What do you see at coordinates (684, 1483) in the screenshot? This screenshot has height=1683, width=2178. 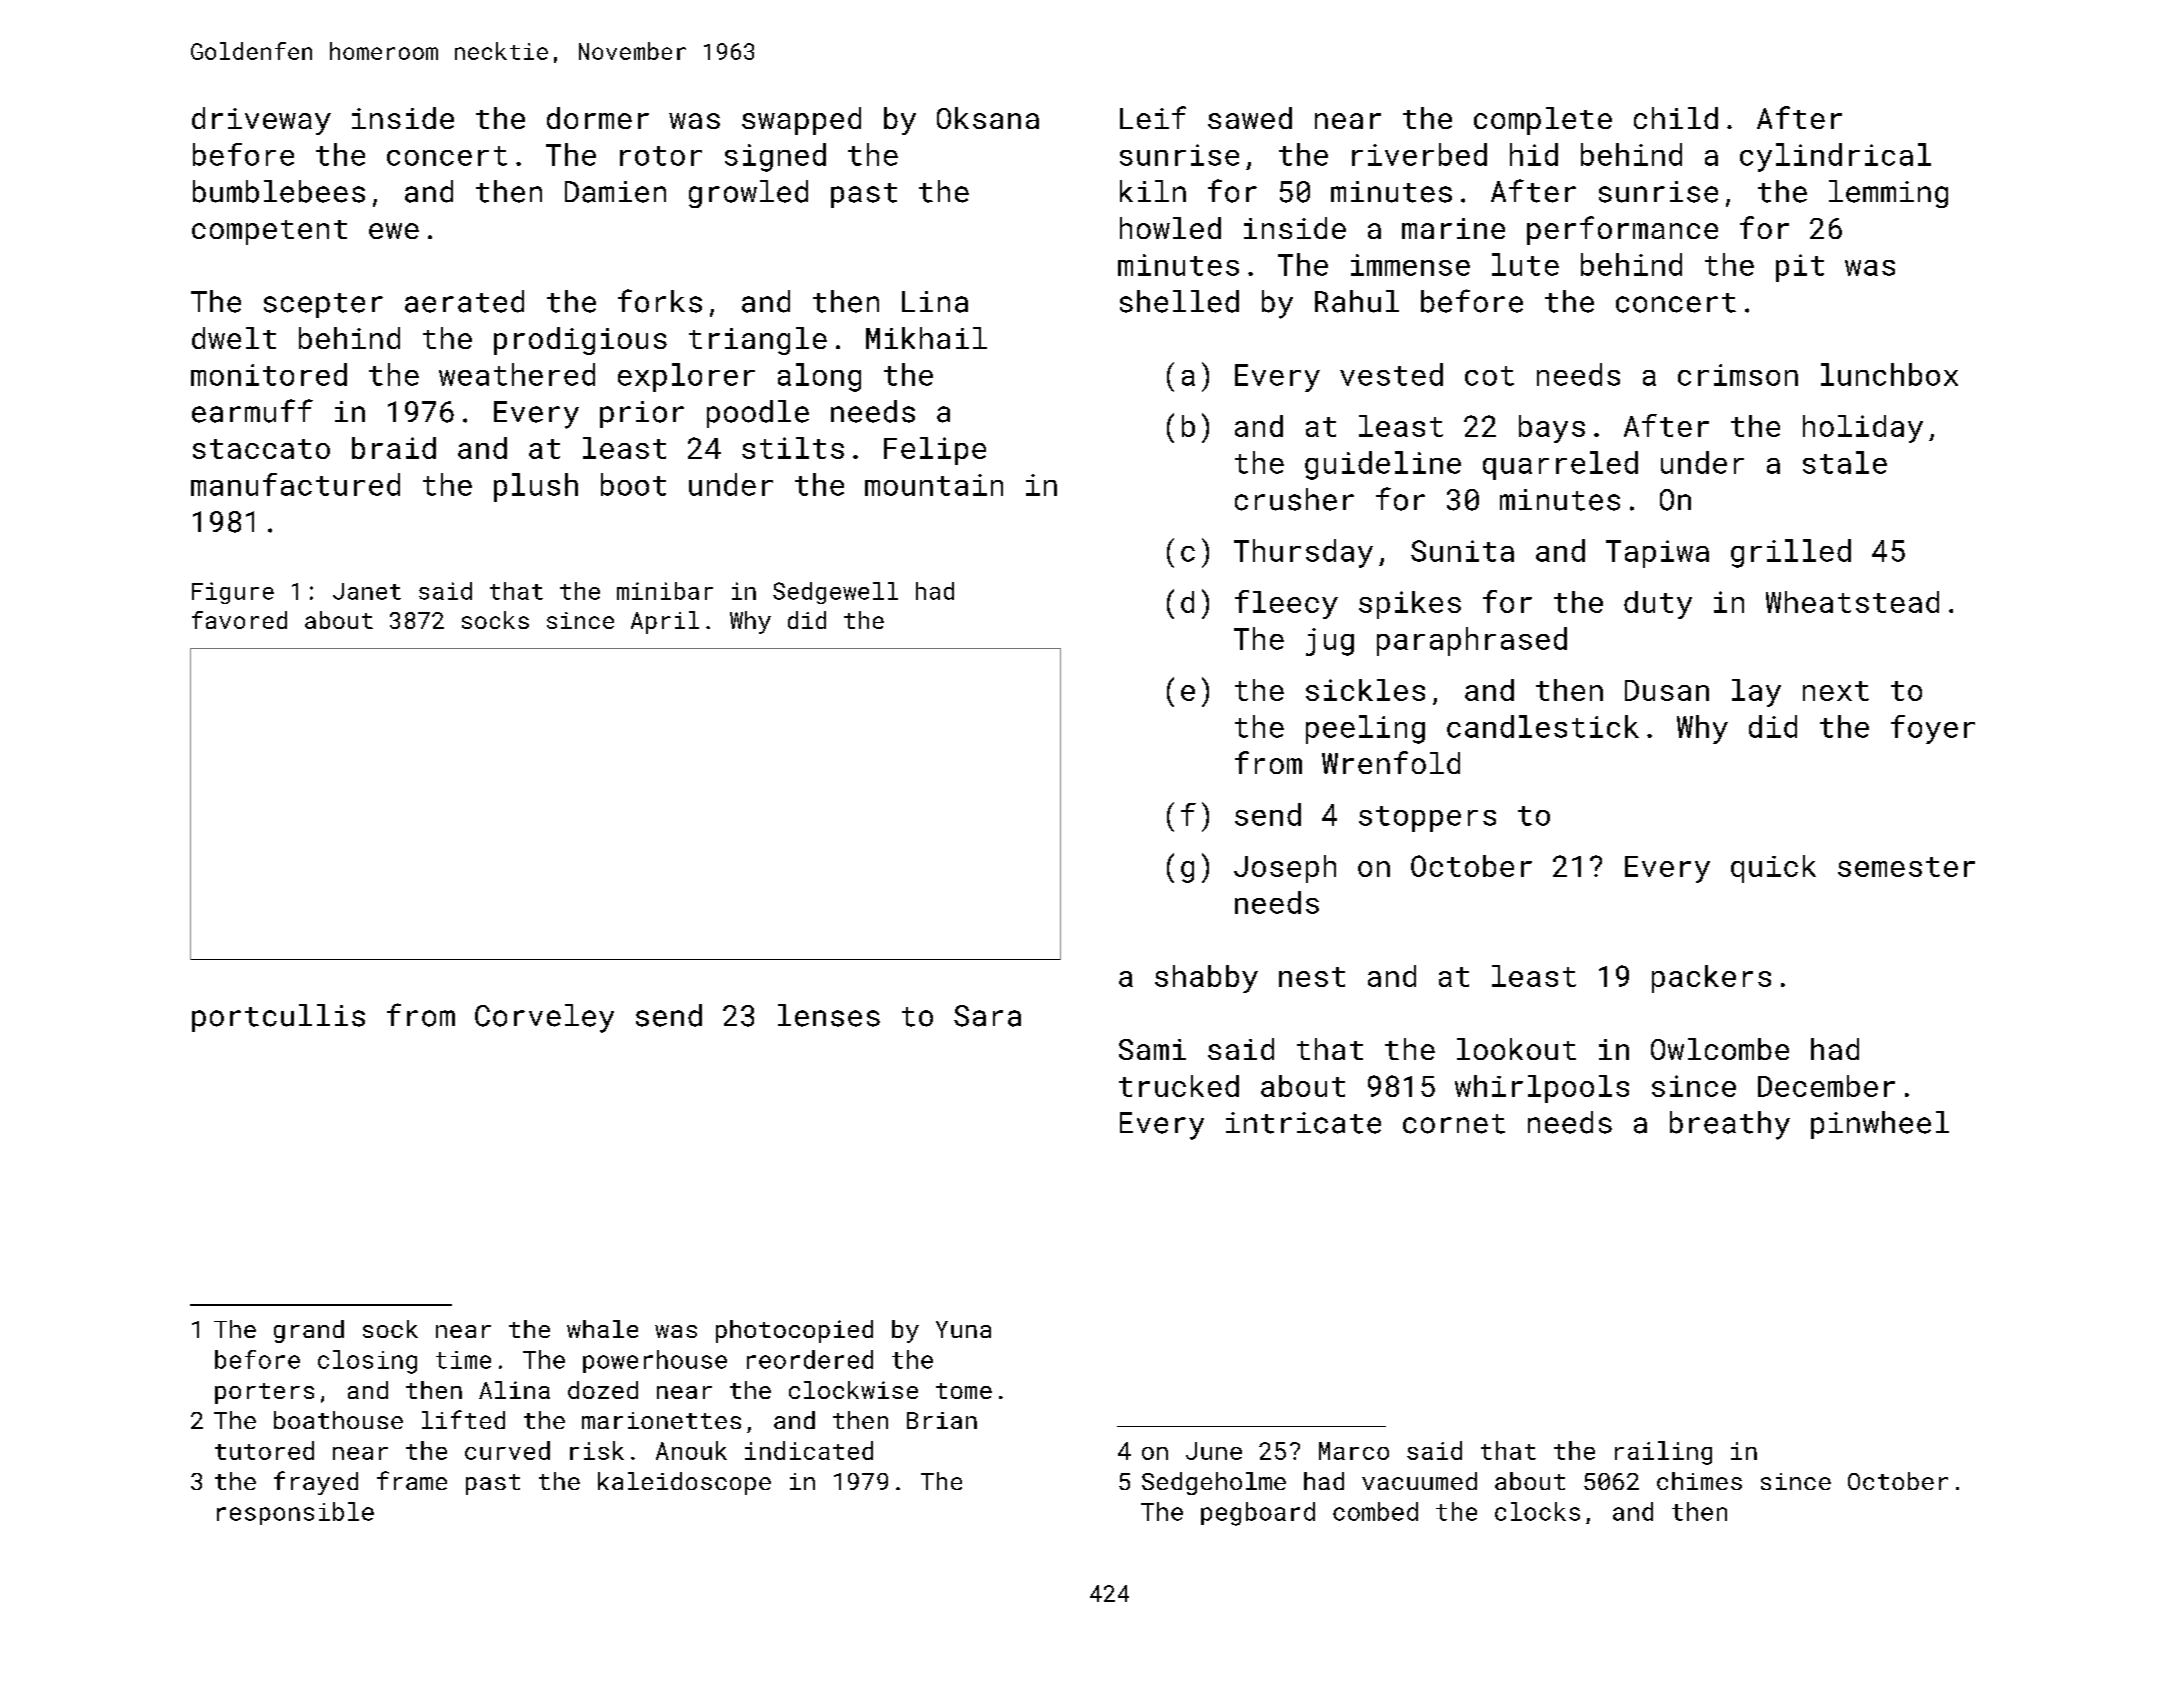 I see `kaleidoscope` at bounding box center [684, 1483].
